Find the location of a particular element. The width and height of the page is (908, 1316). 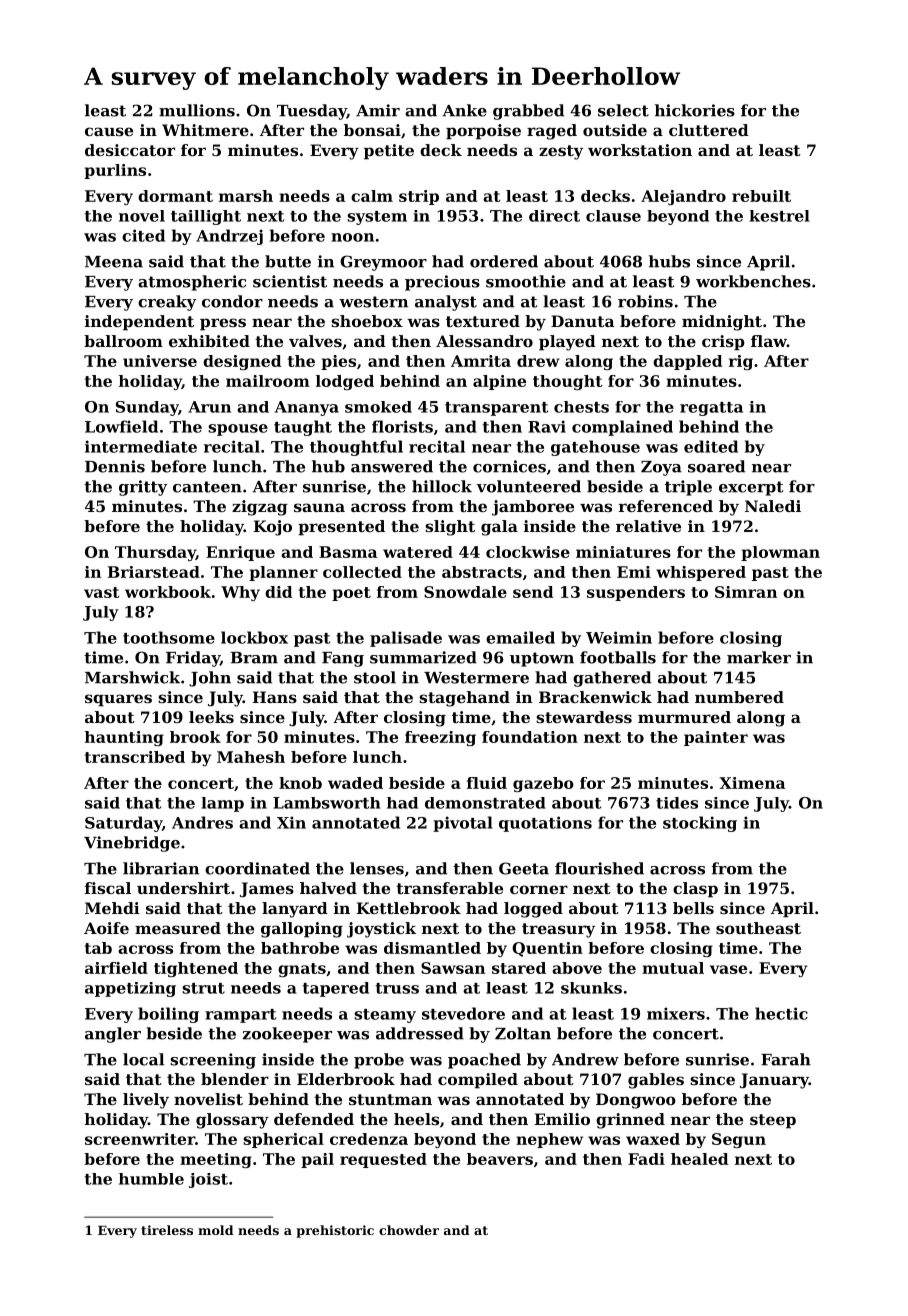

Ximena is located at coordinates (752, 783).
